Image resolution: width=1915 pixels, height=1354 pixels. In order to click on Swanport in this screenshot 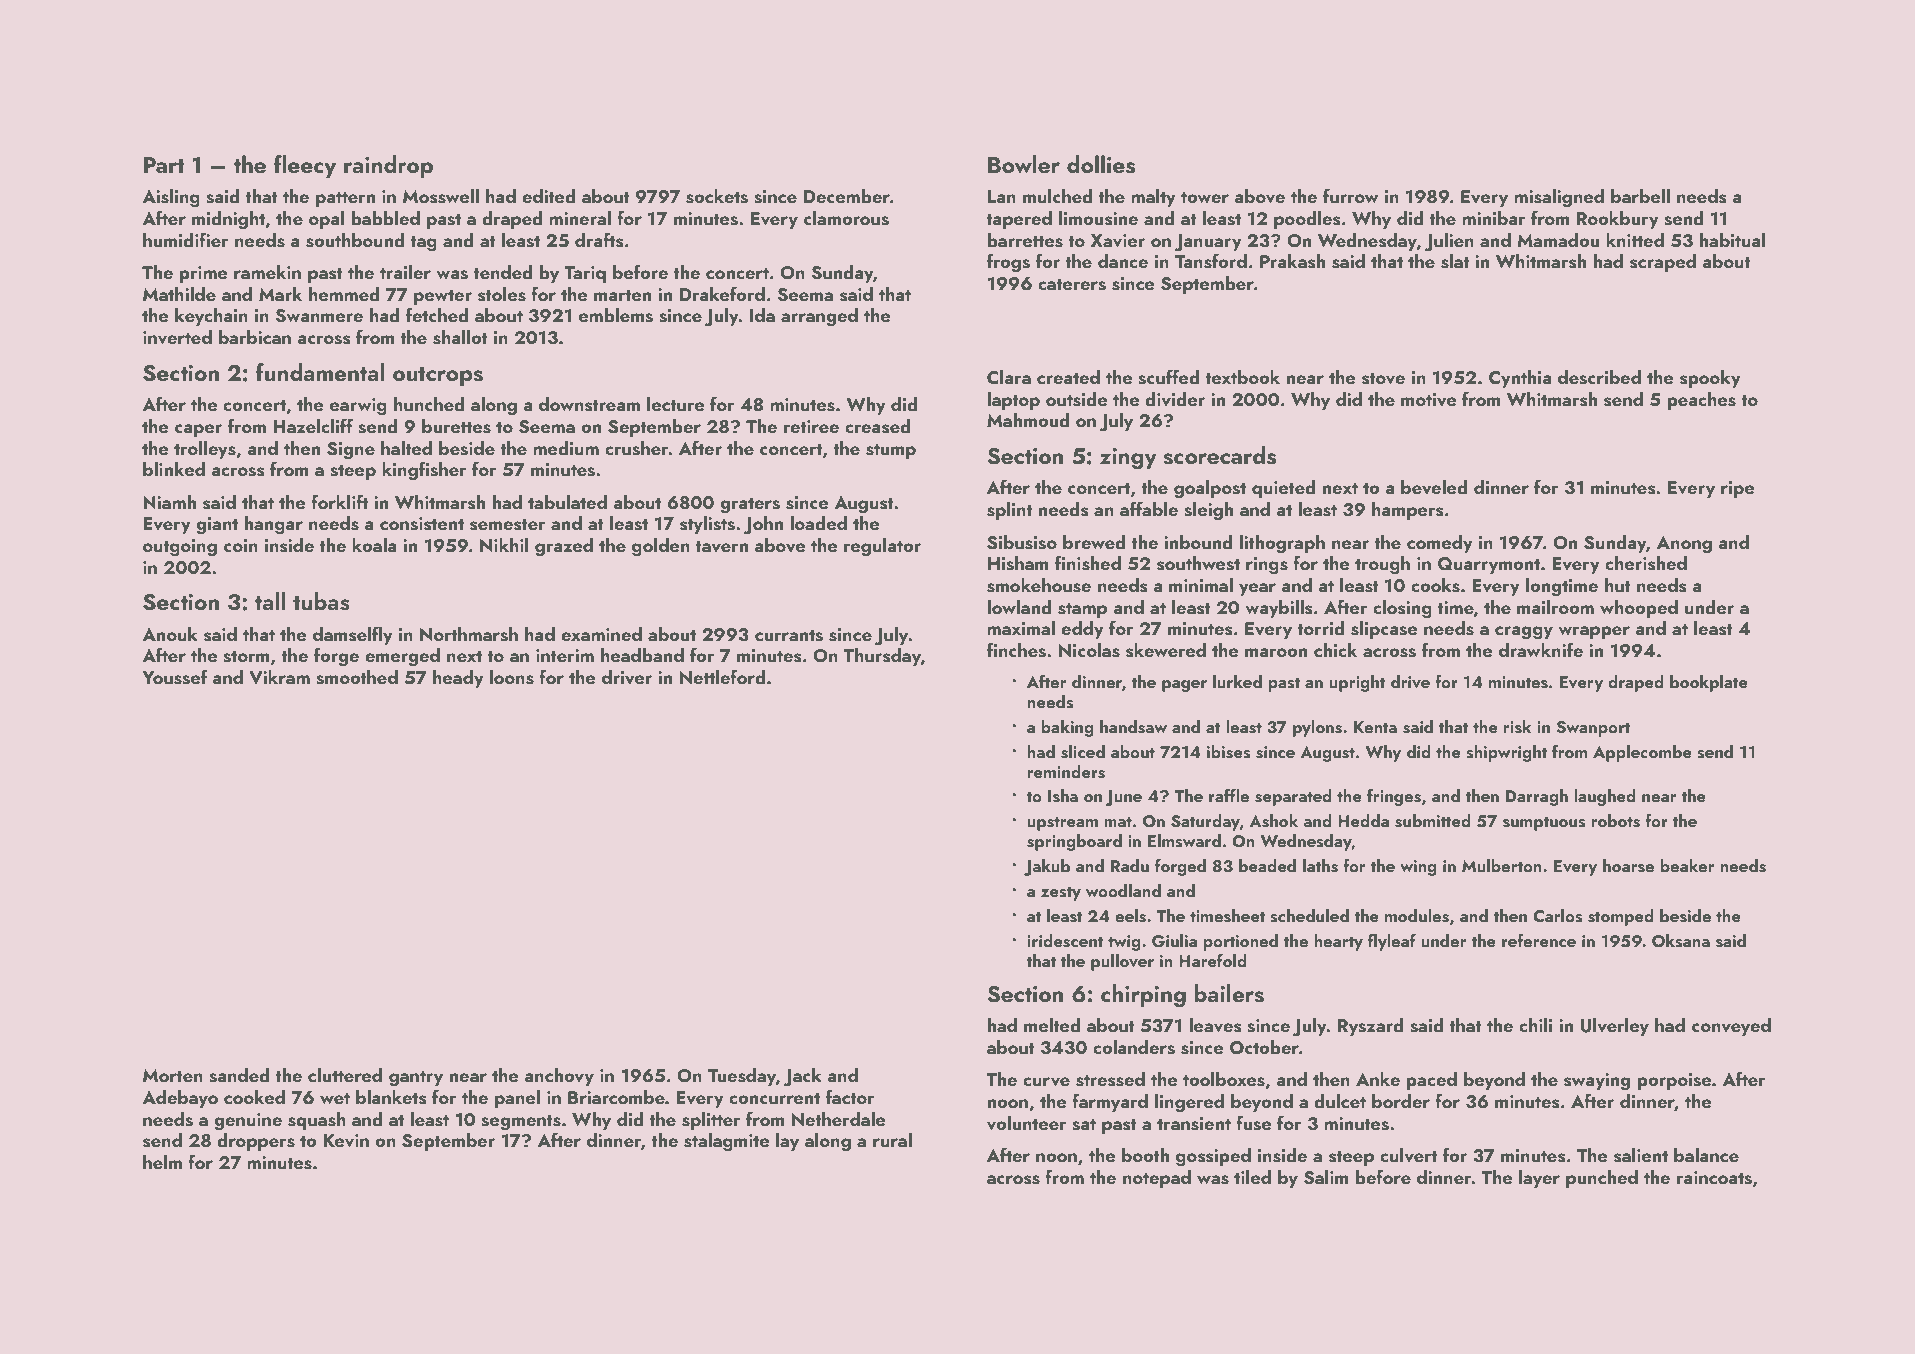, I will do `click(1593, 729)`.
